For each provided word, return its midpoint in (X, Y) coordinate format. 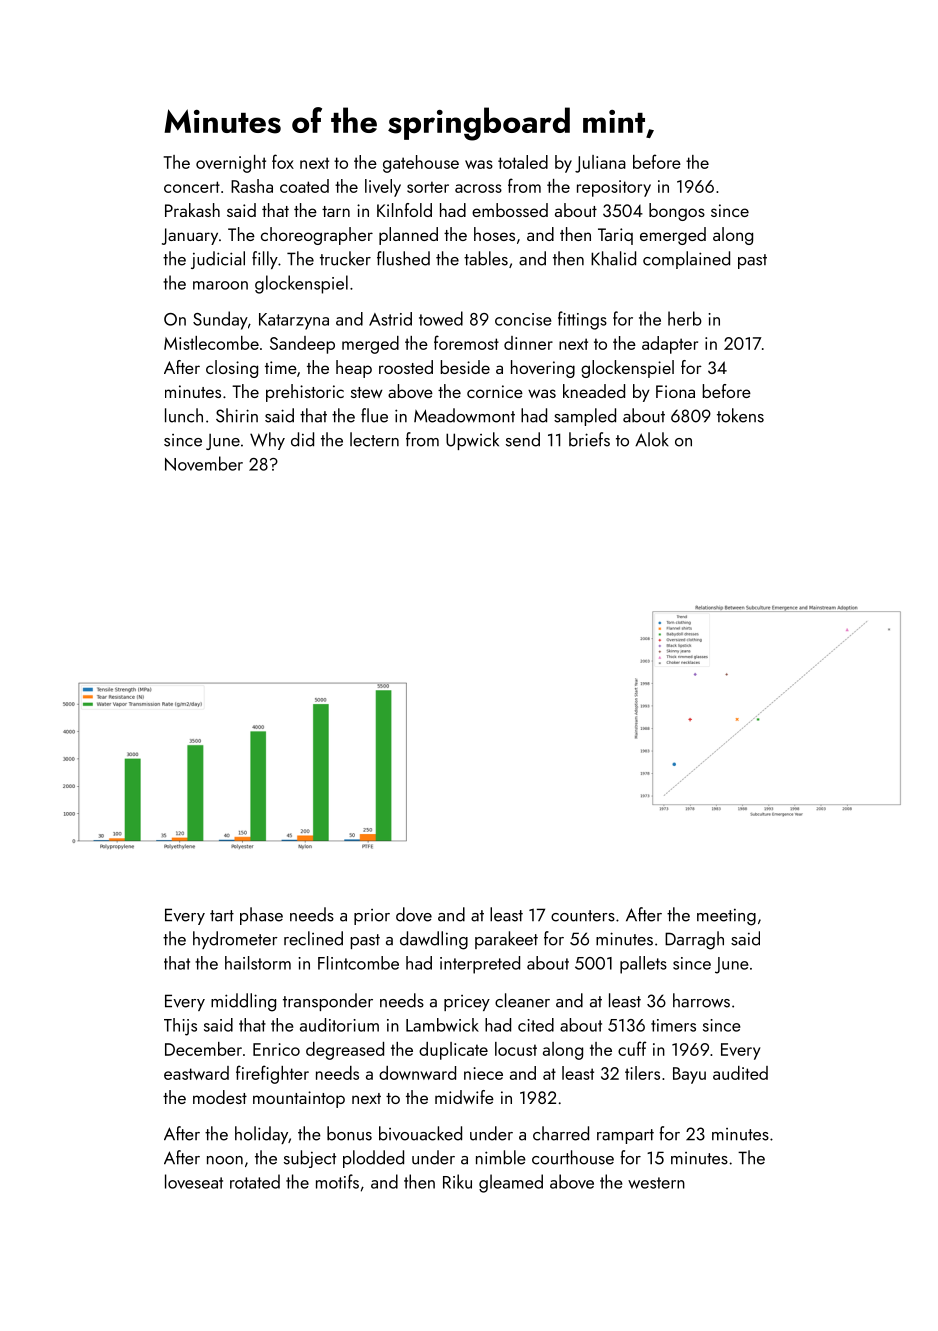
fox (283, 161)
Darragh (694, 940)
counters (583, 916)
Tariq (615, 236)
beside (465, 367)
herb (685, 318)
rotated (255, 1181)
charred (561, 1133)
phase (261, 916)
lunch (184, 415)
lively (383, 188)
